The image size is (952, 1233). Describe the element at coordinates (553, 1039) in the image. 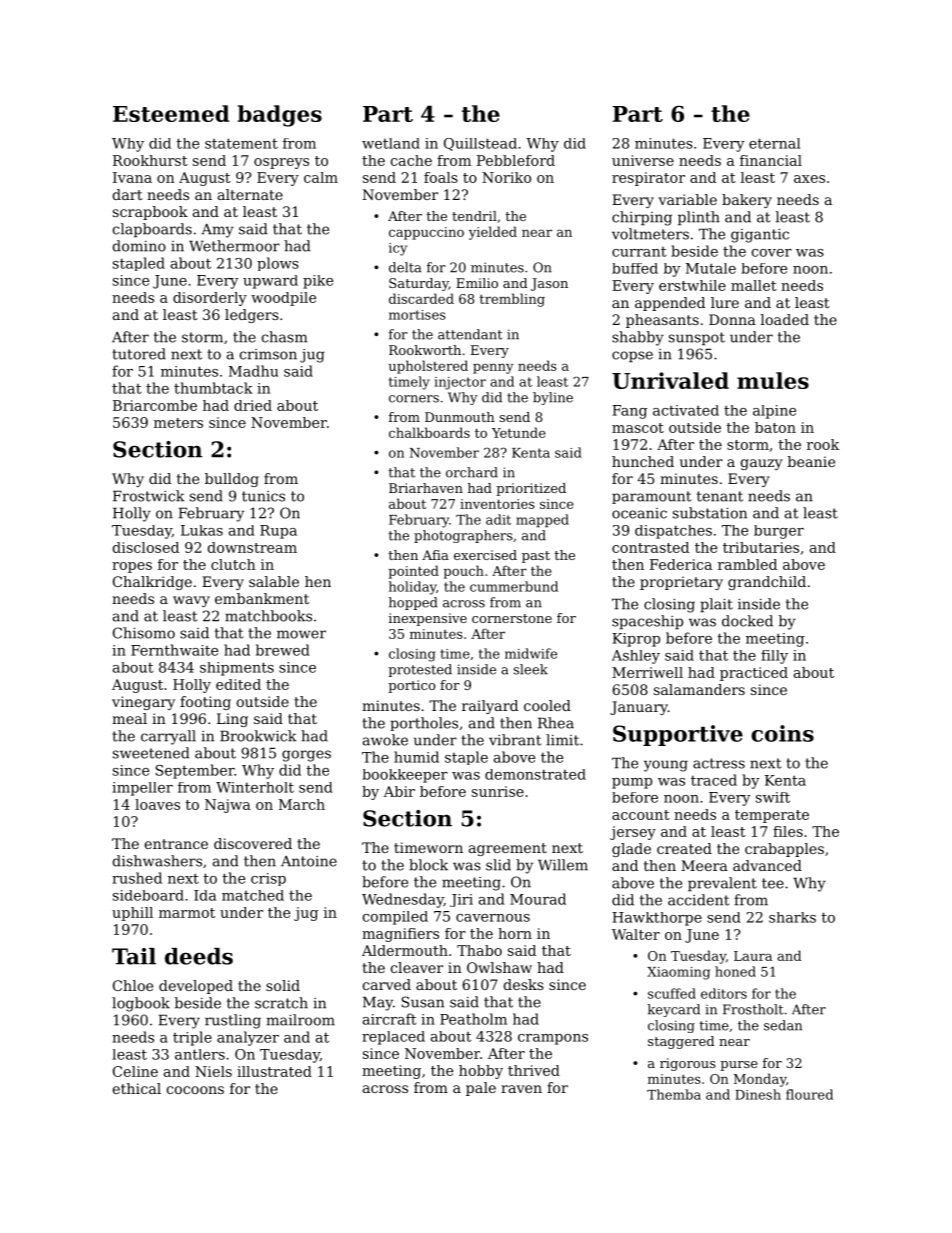

I see `crampons` at that location.
